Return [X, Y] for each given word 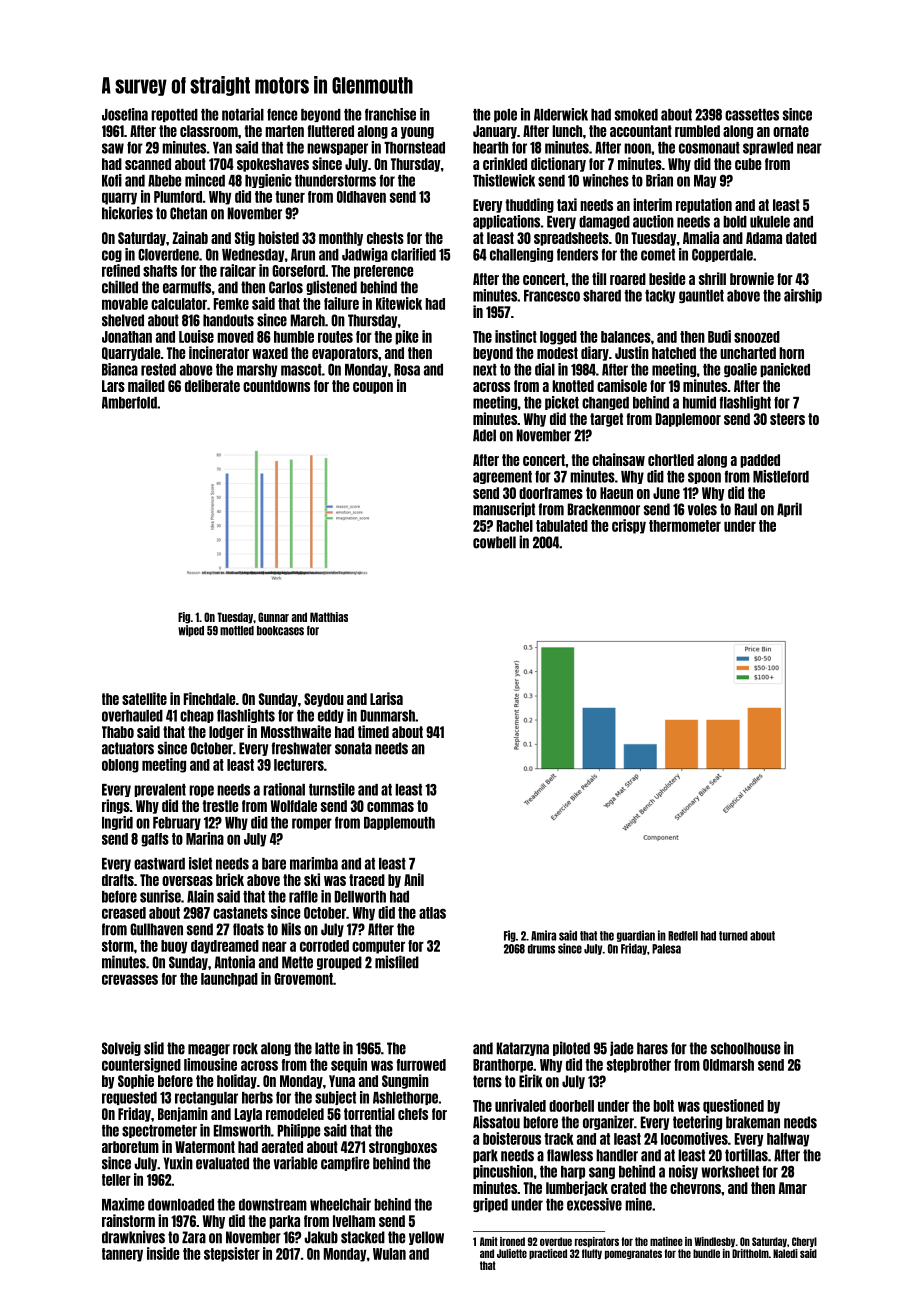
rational [284, 789]
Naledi [785, 1253]
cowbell [494, 542]
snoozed [757, 337]
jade [621, 1048]
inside [163, 1253]
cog [112, 256]
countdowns [276, 386]
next [485, 370]
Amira [543, 935]
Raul [746, 509]
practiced [548, 1254]
